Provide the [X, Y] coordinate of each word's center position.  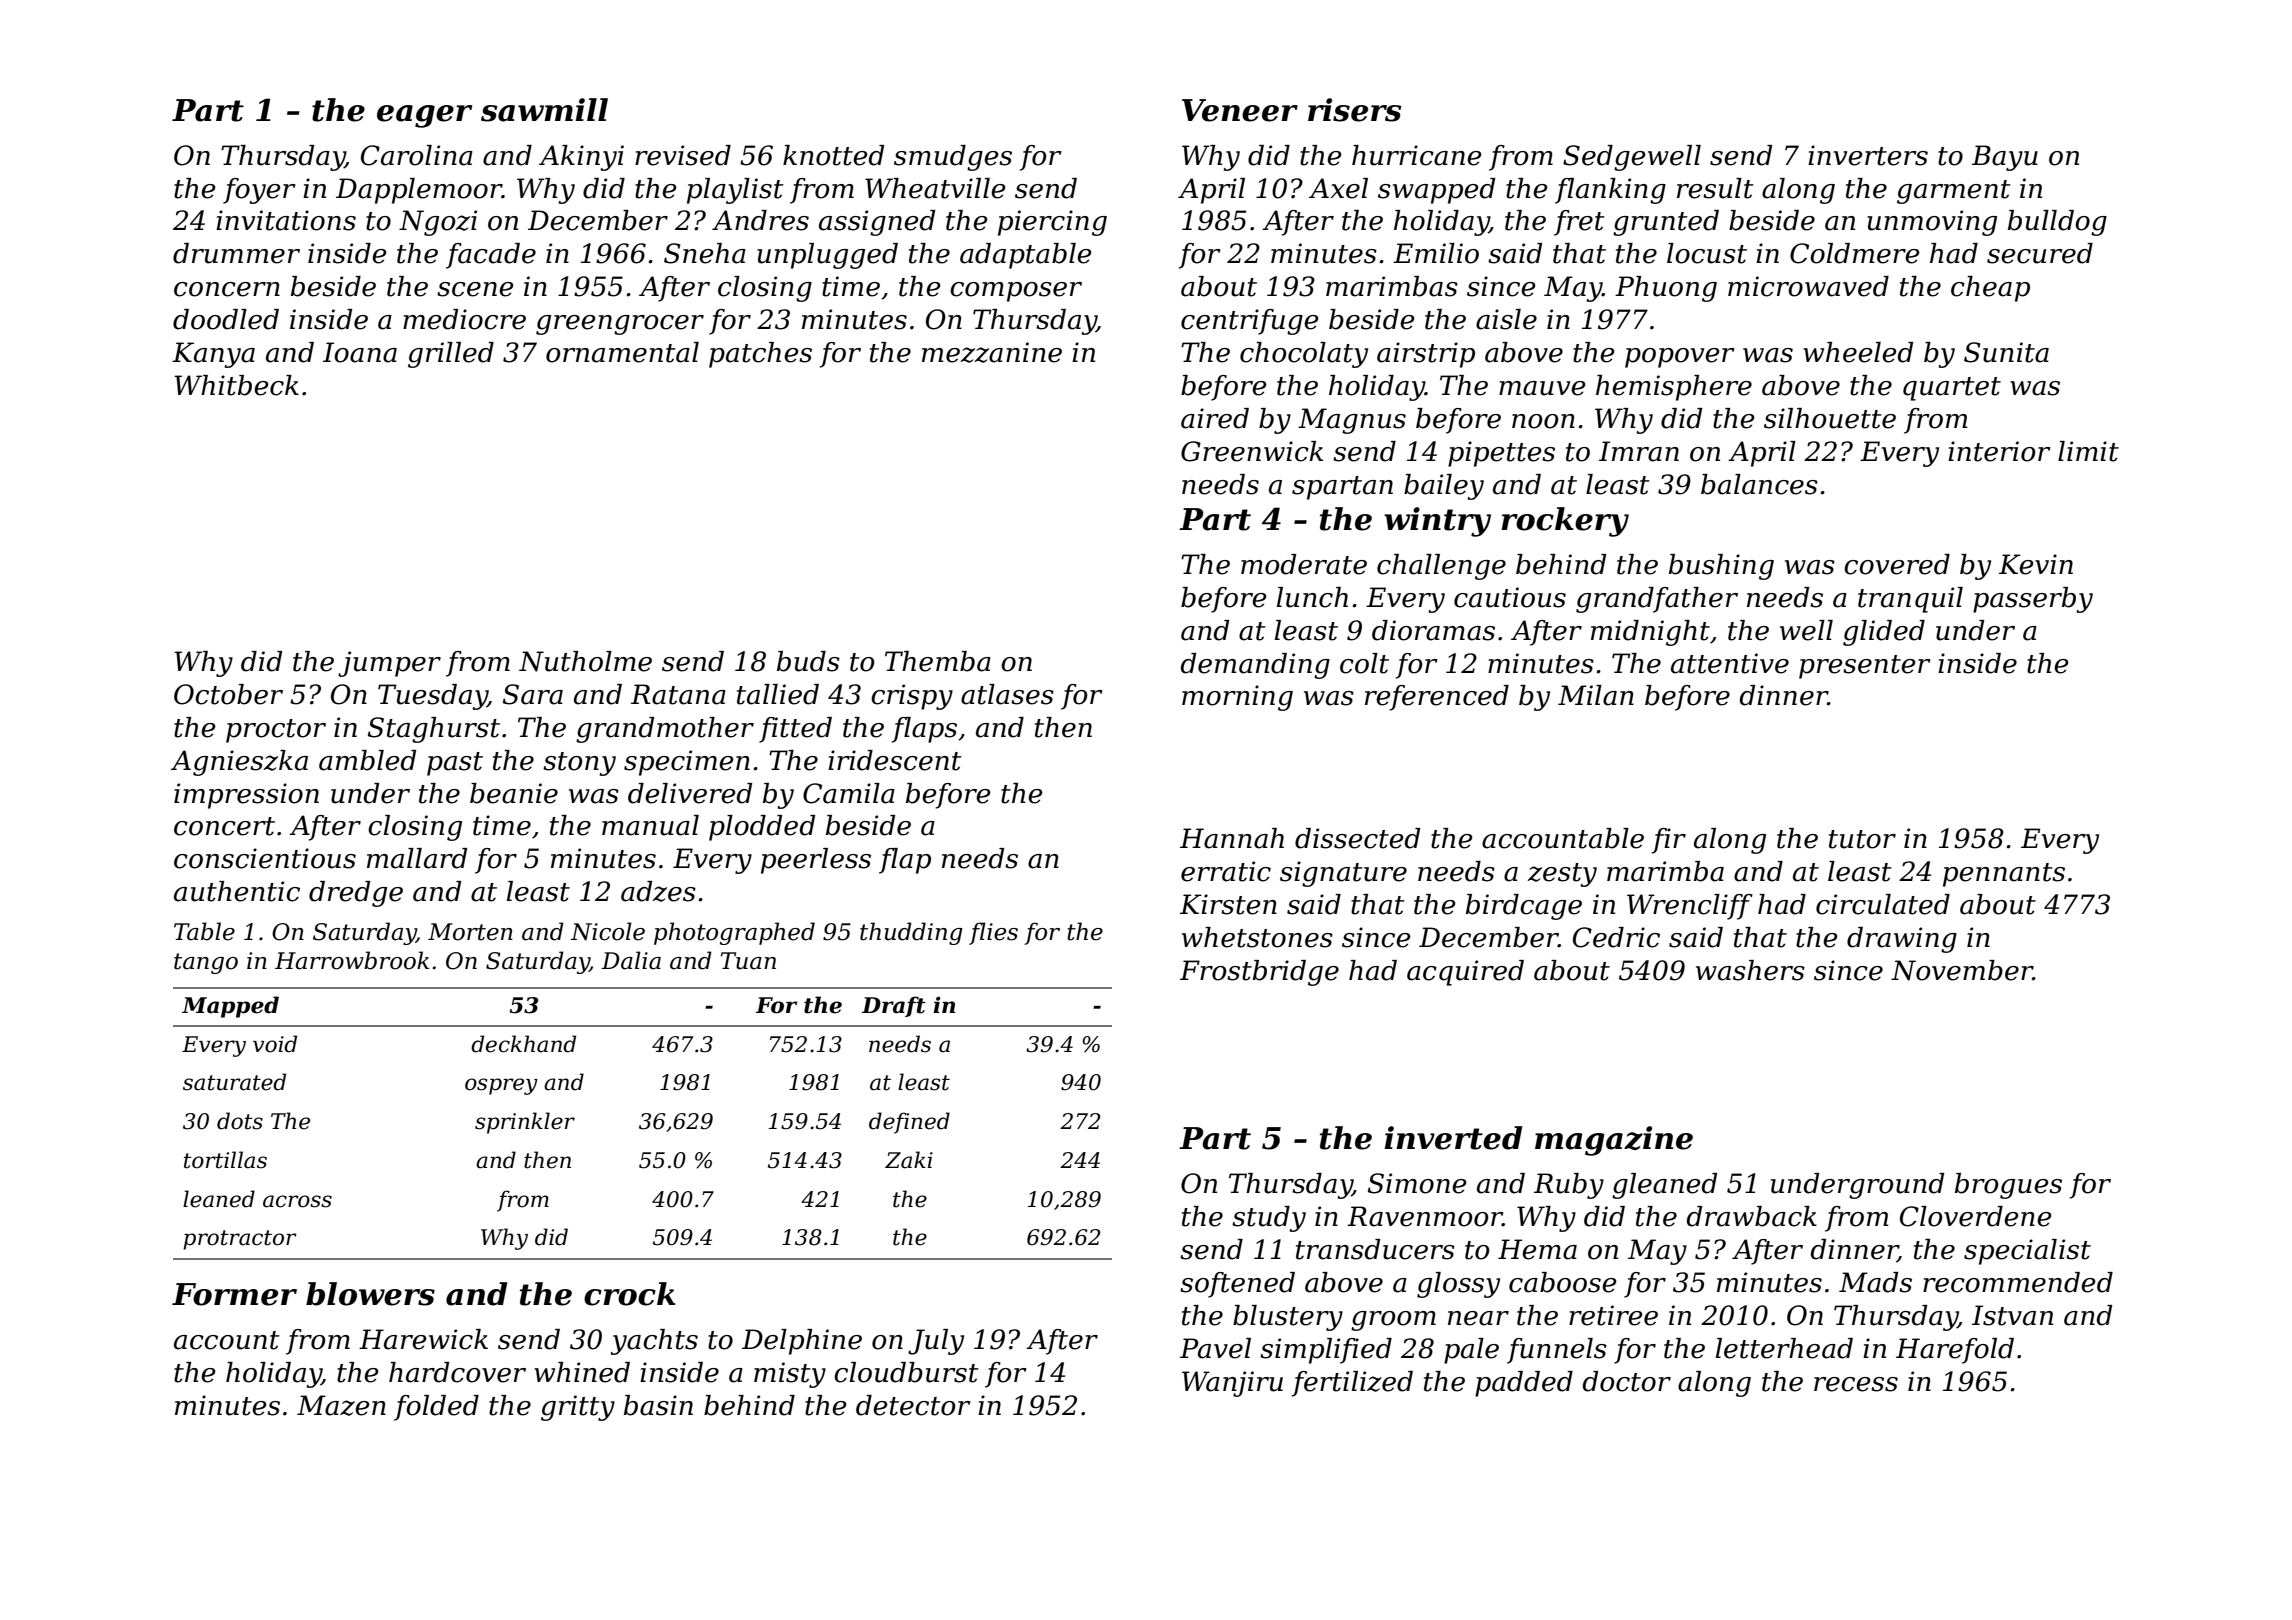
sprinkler [525, 1123]
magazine [1614, 1141]
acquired [1465, 973]
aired [1215, 418]
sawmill [544, 110]
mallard [417, 858]
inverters [1868, 155]
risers [1355, 110]
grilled [451, 355]
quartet [1952, 389]
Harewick [423, 1339]
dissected [1357, 838]
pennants [2004, 875]
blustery [1288, 1318]
